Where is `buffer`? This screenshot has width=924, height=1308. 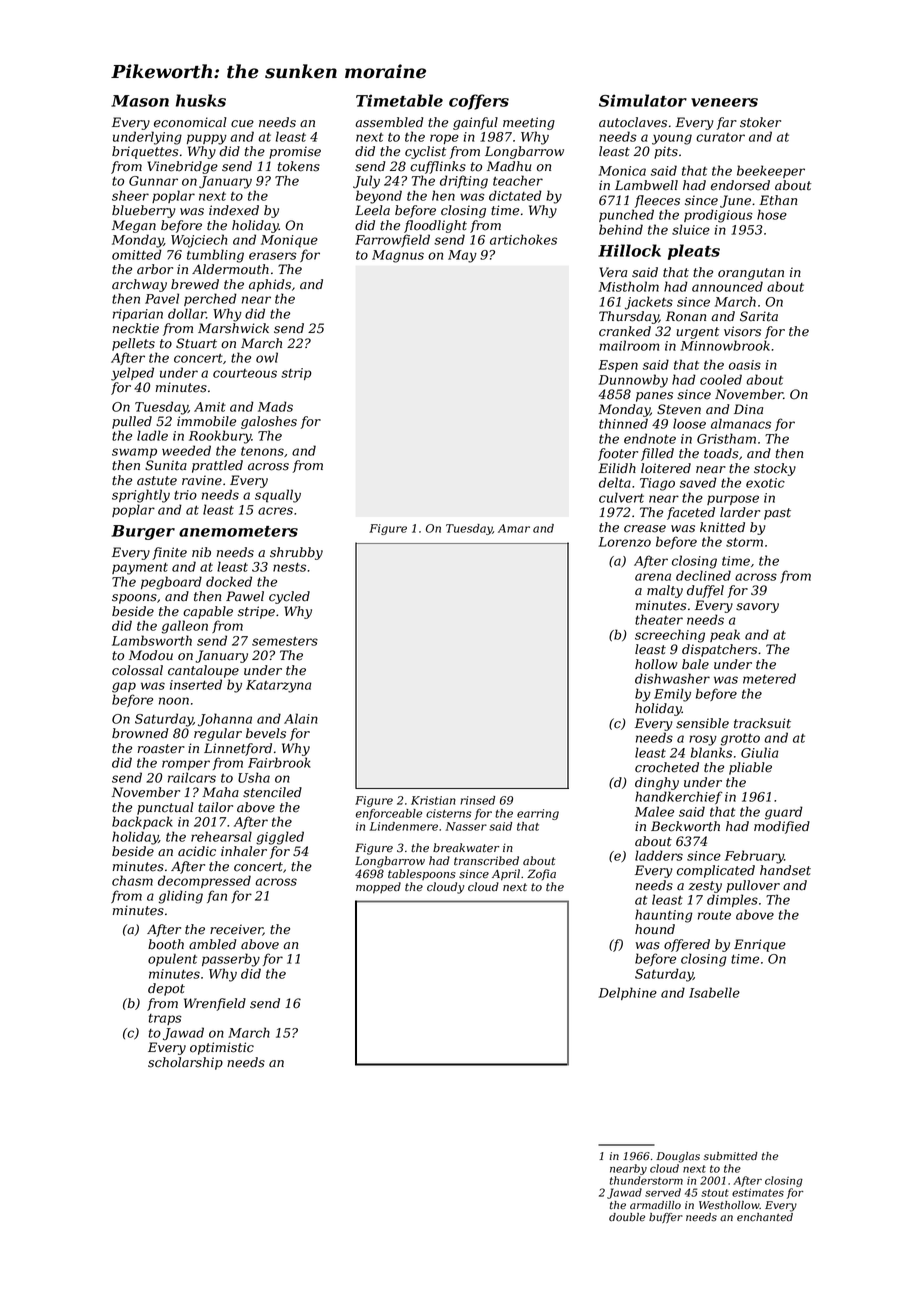 buffer is located at coordinates (666, 1218).
